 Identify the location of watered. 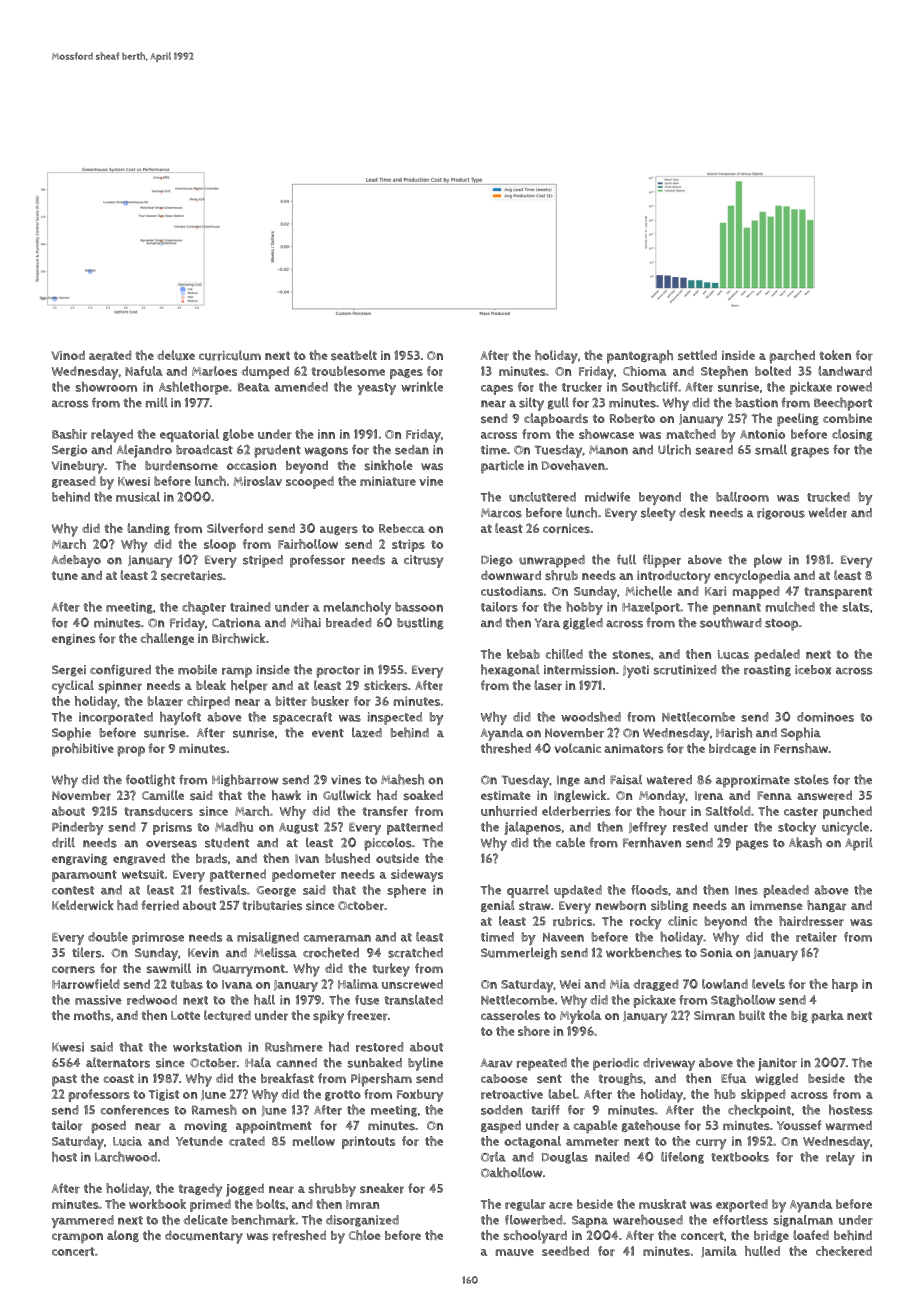
(669, 780).
